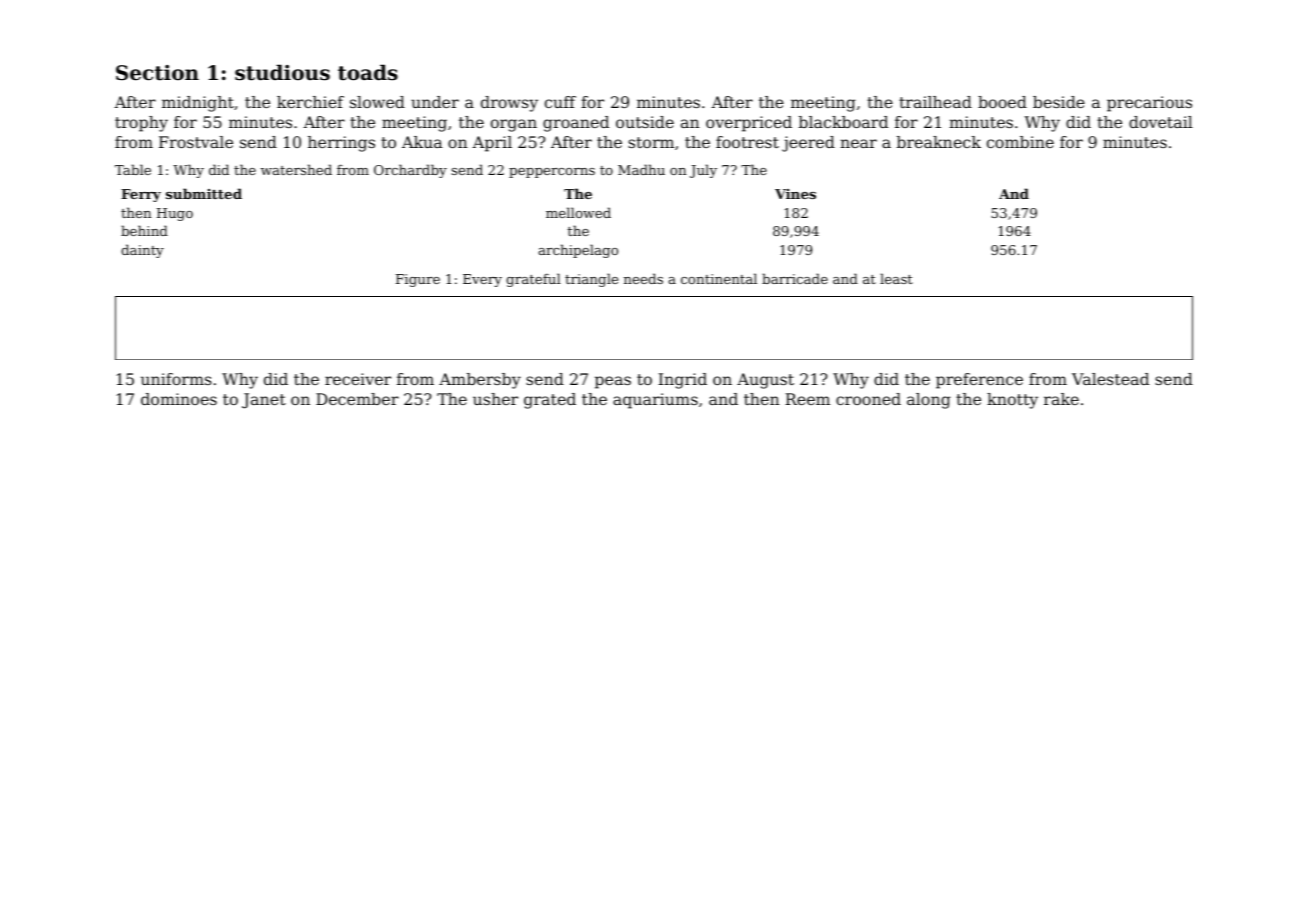 The image size is (1308, 924). What do you see at coordinates (368, 72) in the page?
I see `toads` at bounding box center [368, 72].
